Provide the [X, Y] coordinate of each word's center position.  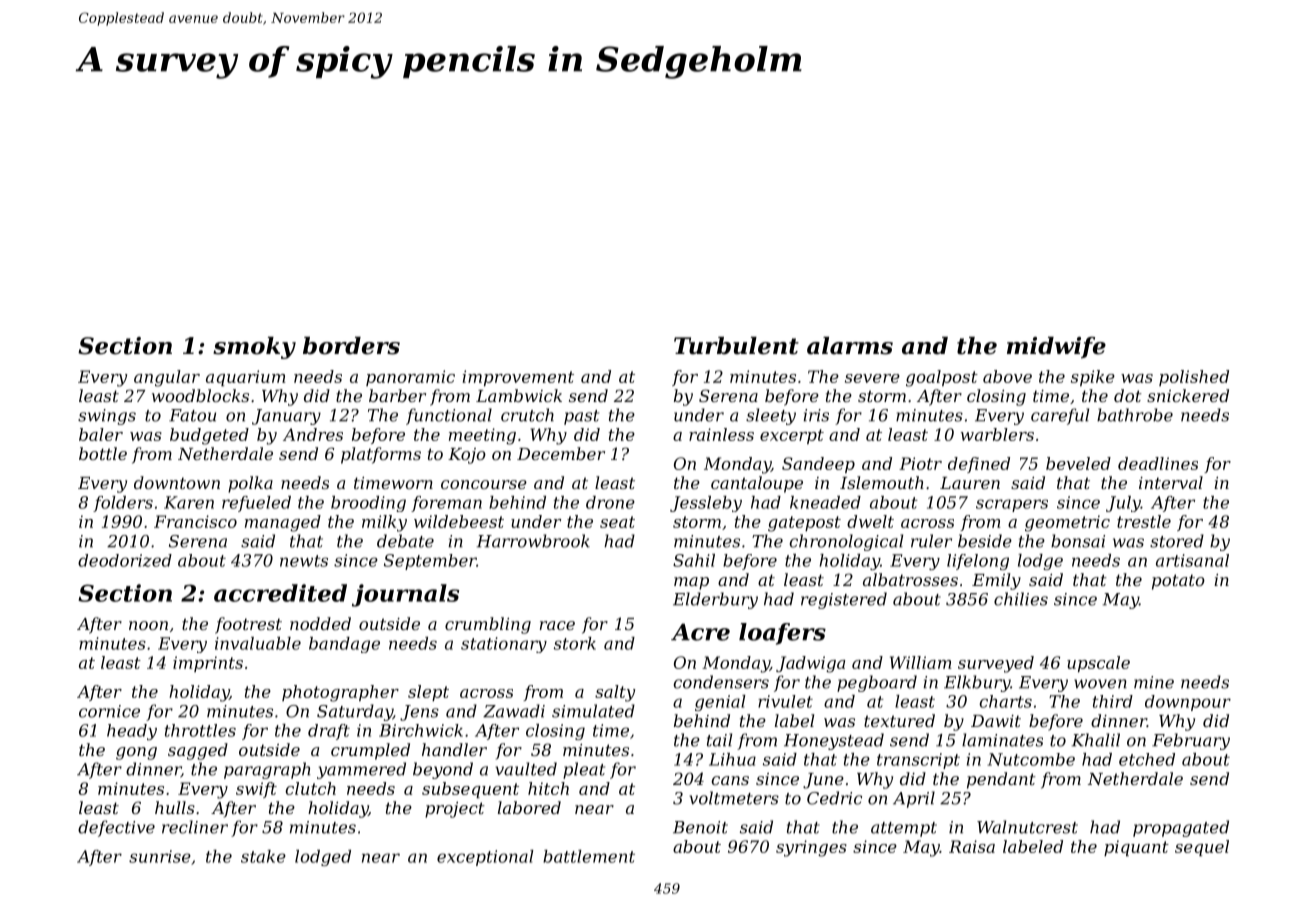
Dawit [996, 721]
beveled [1078, 463]
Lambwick [519, 395]
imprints [208, 664]
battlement [589, 856]
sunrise [160, 856]
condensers [721, 682]
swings [107, 417]
